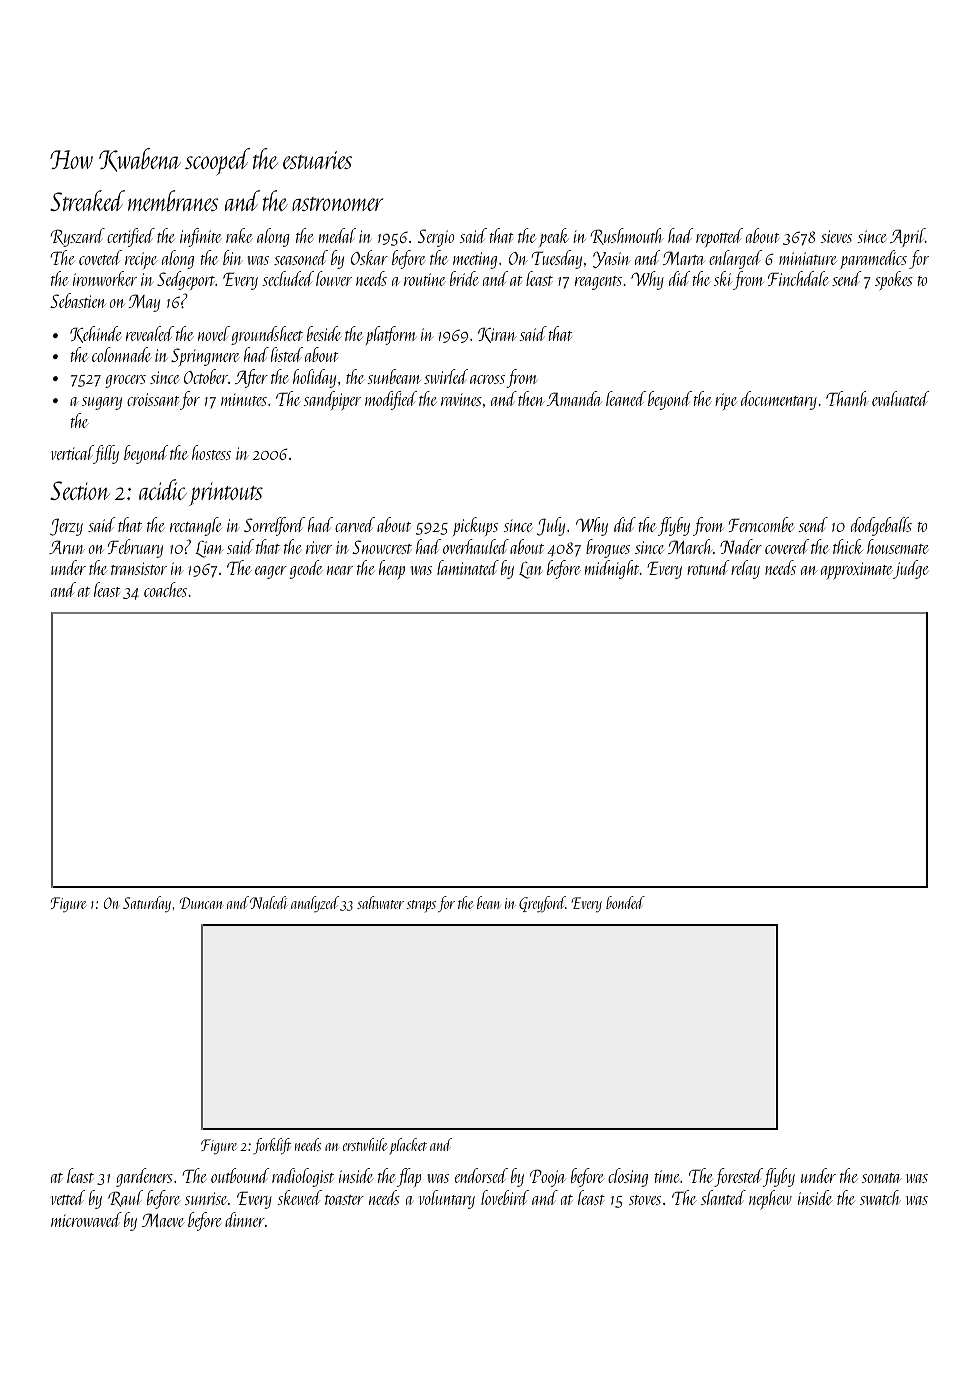  What do you see at coordinates (881, 1178) in the image?
I see `sonata` at bounding box center [881, 1178].
